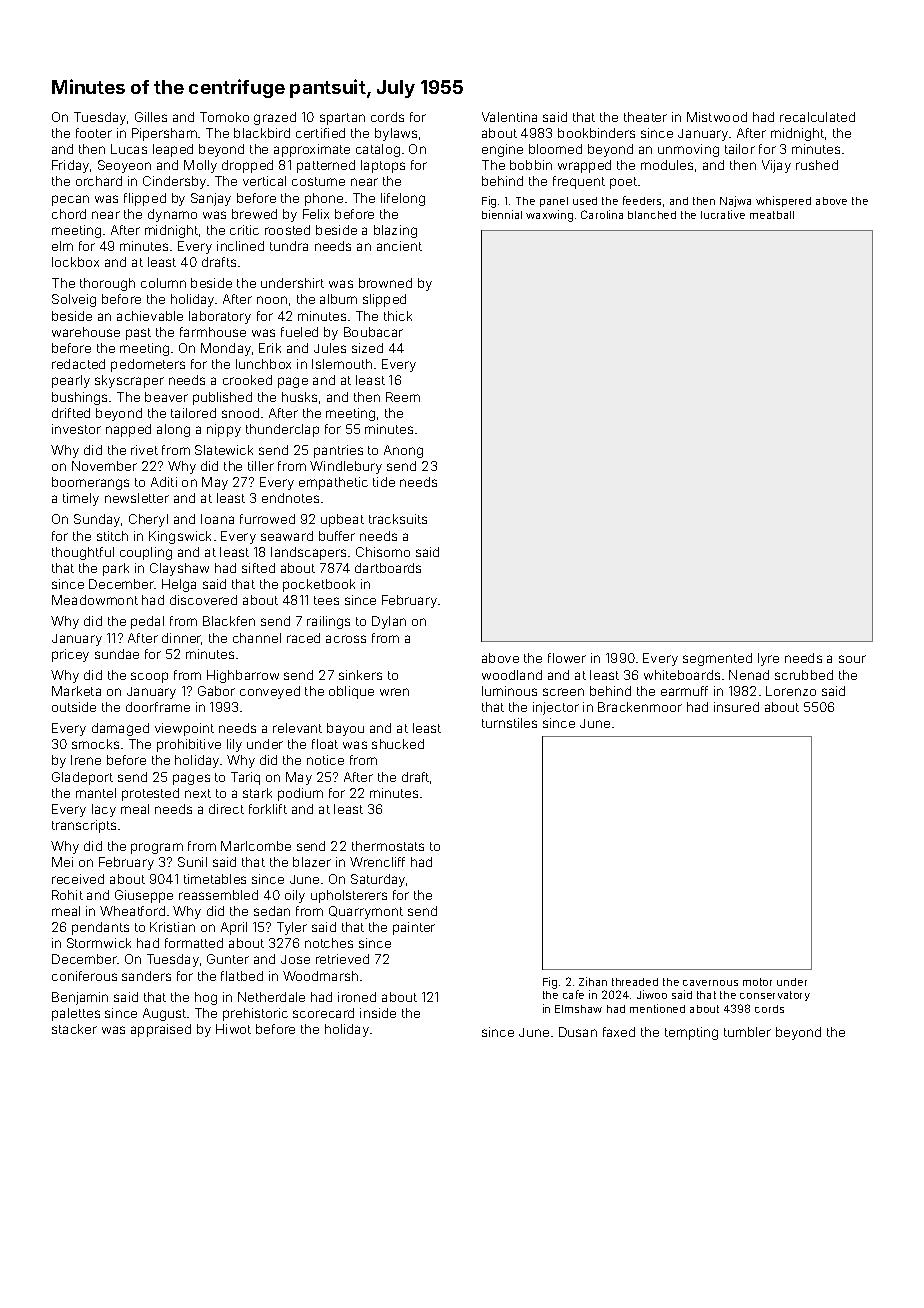  I want to click on stacker, so click(74, 1029).
